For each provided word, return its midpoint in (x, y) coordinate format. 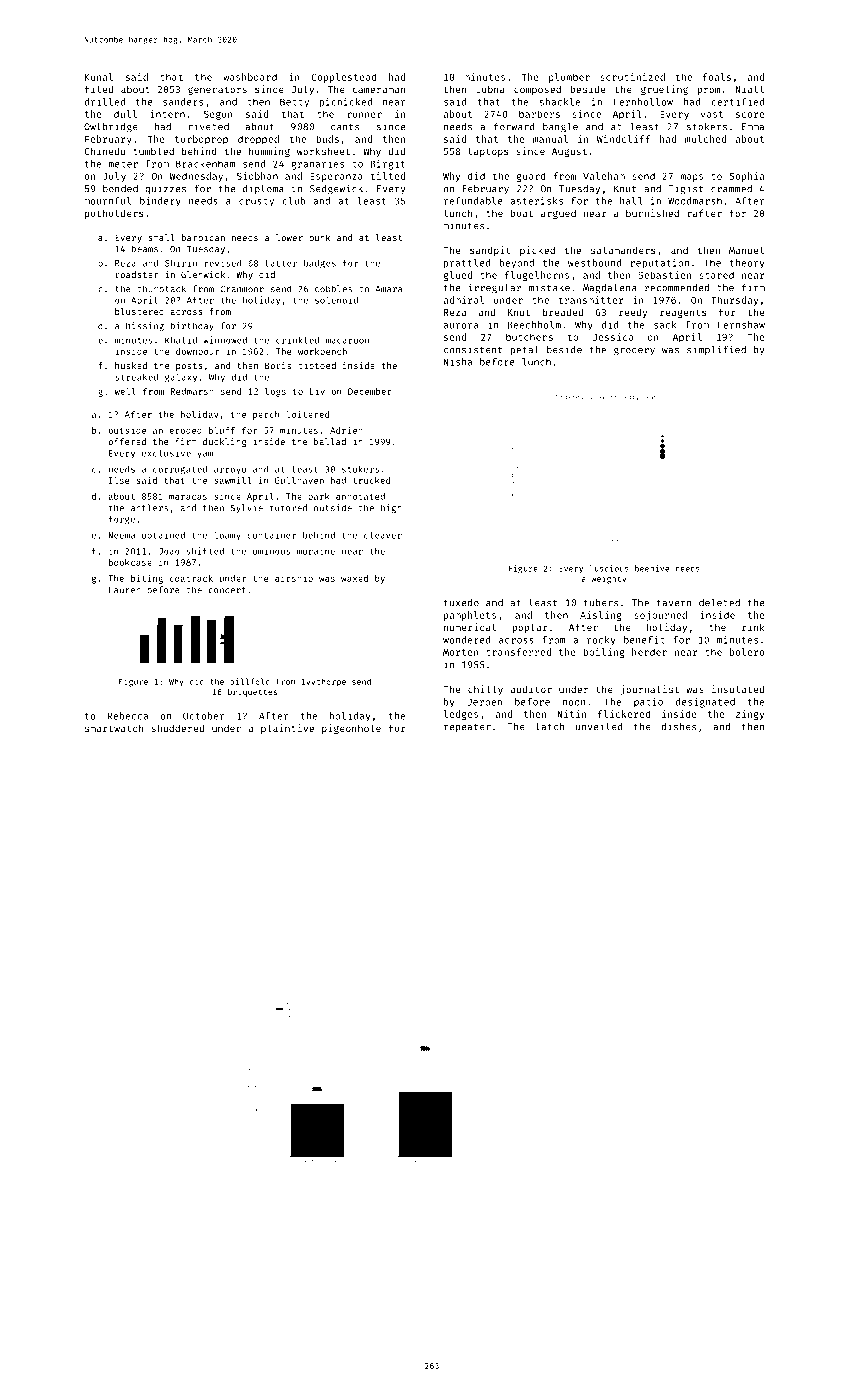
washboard (250, 77)
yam (205, 454)
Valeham (604, 176)
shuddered (178, 728)
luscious (609, 568)
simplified (716, 350)
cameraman (378, 90)
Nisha (458, 362)
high (391, 508)
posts (189, 367)
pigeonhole (351, 729)
